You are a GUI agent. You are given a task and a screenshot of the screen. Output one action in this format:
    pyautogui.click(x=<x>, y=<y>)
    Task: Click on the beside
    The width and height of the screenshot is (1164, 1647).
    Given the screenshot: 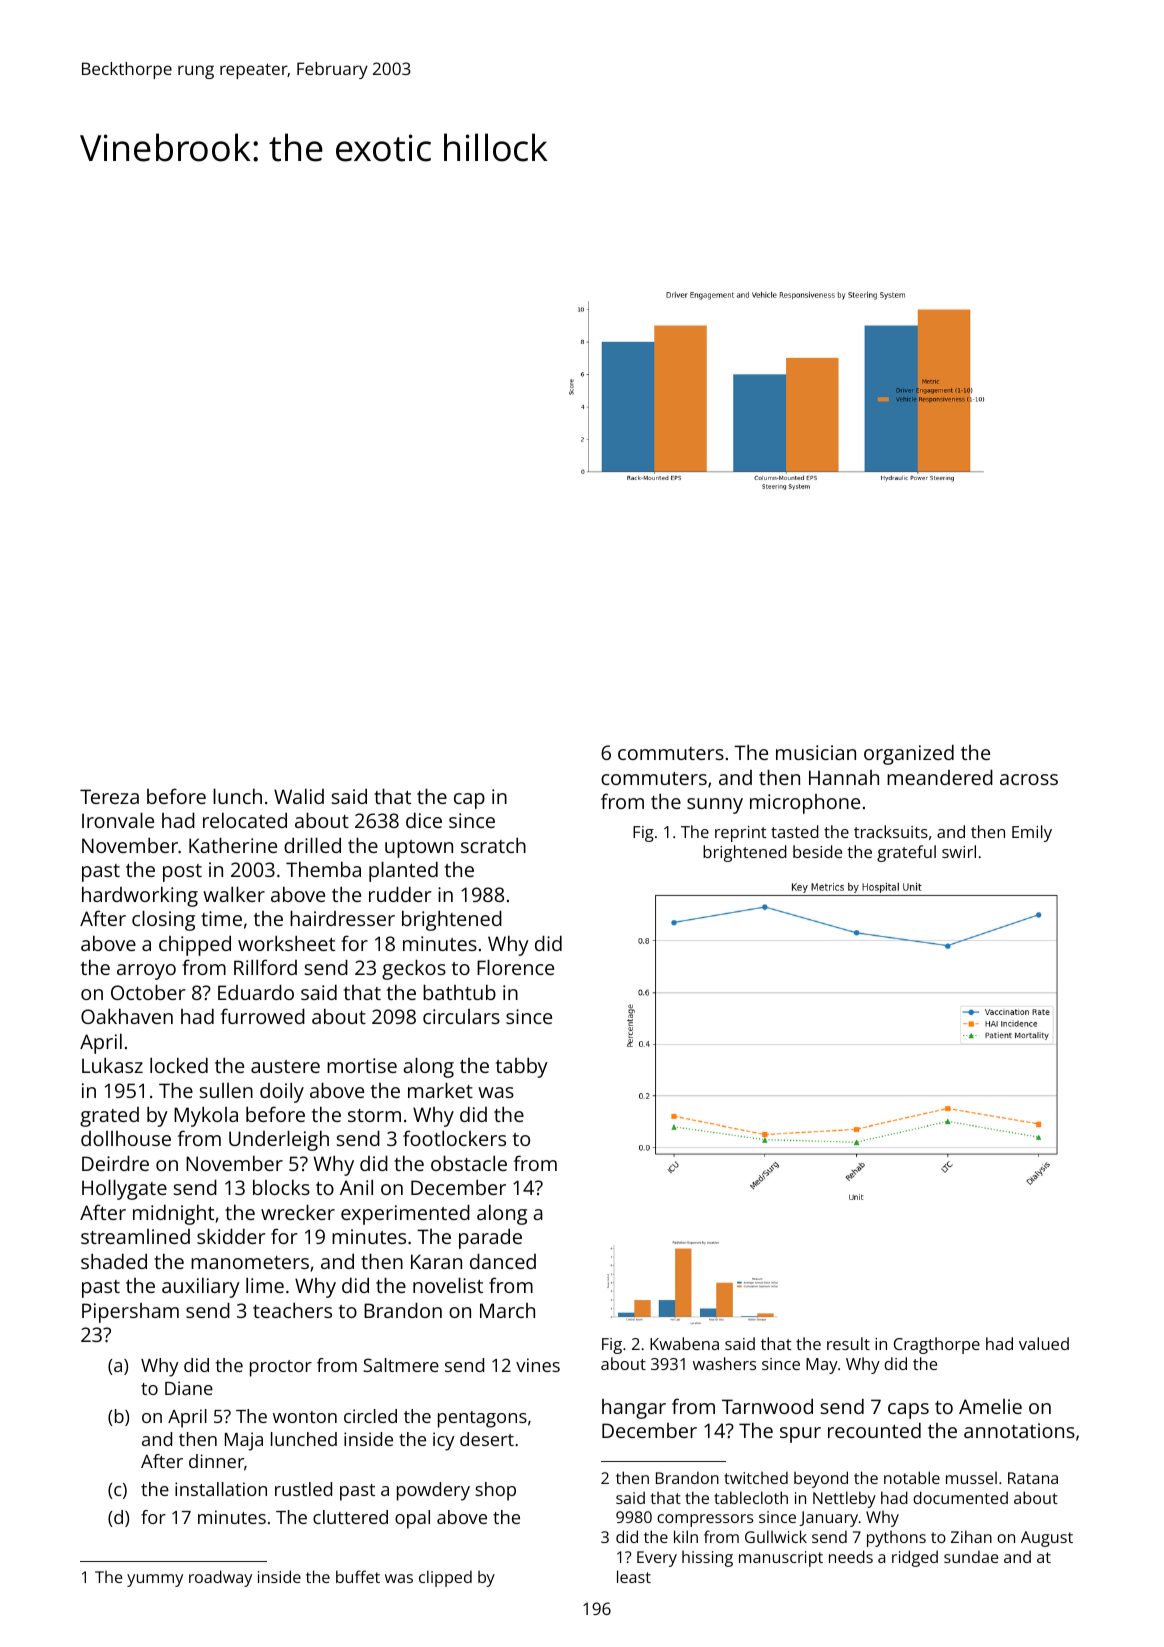 What is the action you would take?
    pyautogui.click(x=817, y=851)
